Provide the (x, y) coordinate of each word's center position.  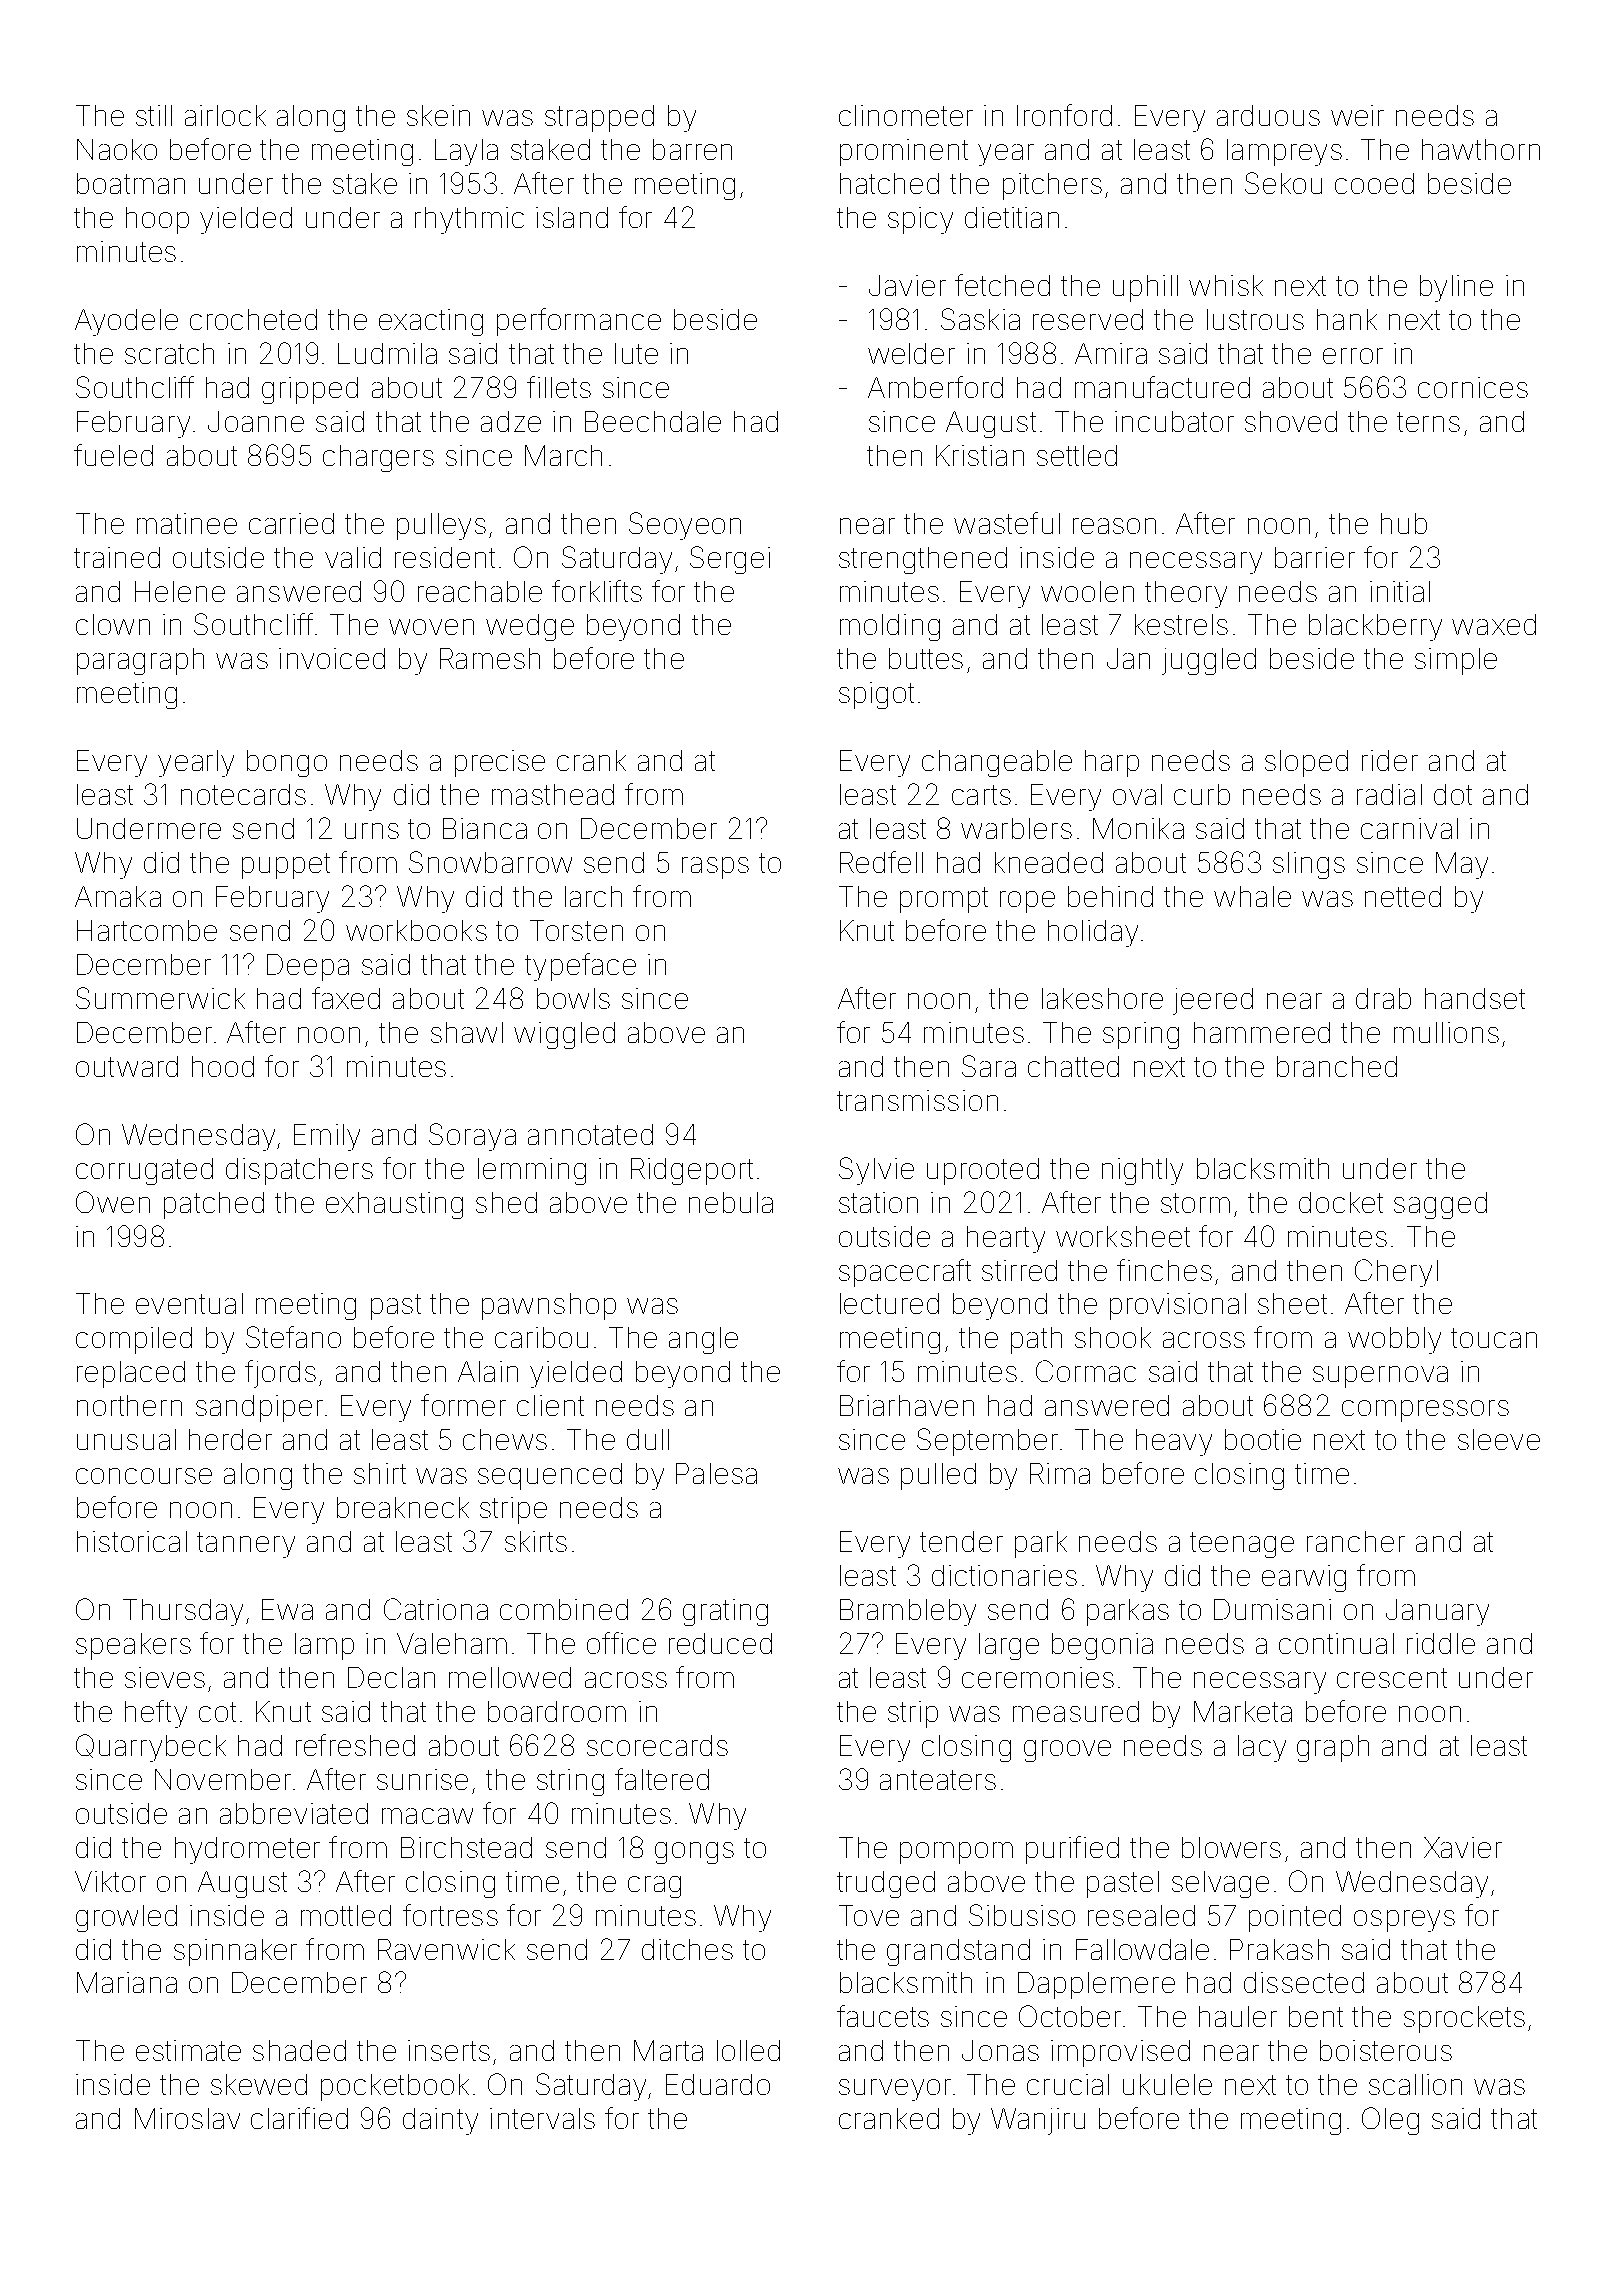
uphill (1145, 288)
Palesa (716, 1473)
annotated (590, 1134)
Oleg (1390, 2121)
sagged (1440, 1205)
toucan (1494, 1338)
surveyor (895, 2090)
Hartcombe (147, 930)
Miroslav (187, 2118)
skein (438, 115)
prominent (904, 152)
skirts (536, 1541)
